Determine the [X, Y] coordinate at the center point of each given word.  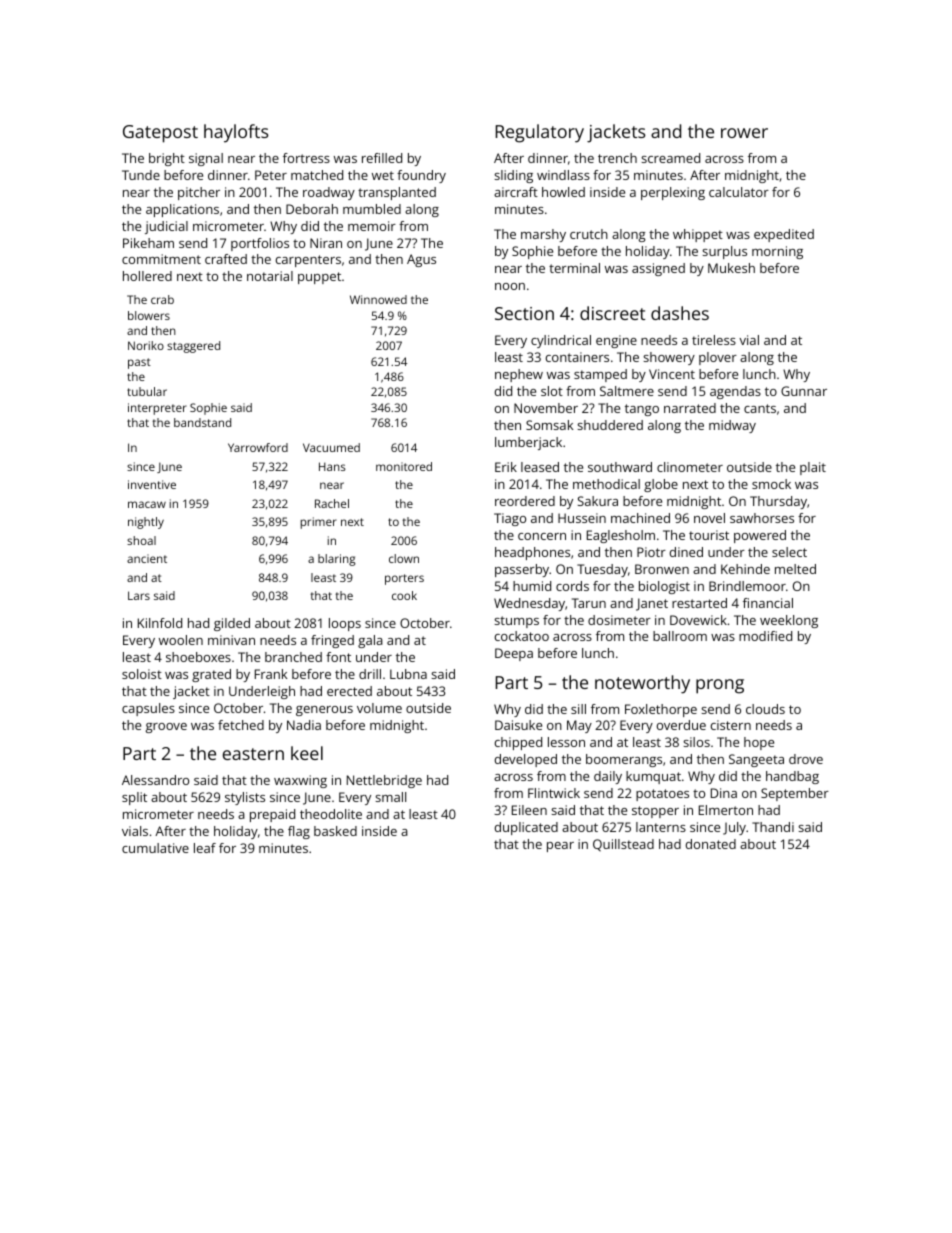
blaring [337, 560]
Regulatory [540, 133]
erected [349, 691]
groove [166, 728]
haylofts [236, 133]
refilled [382, 158]
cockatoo [522, 636]
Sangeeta [756, 760]
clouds [765, 709]
